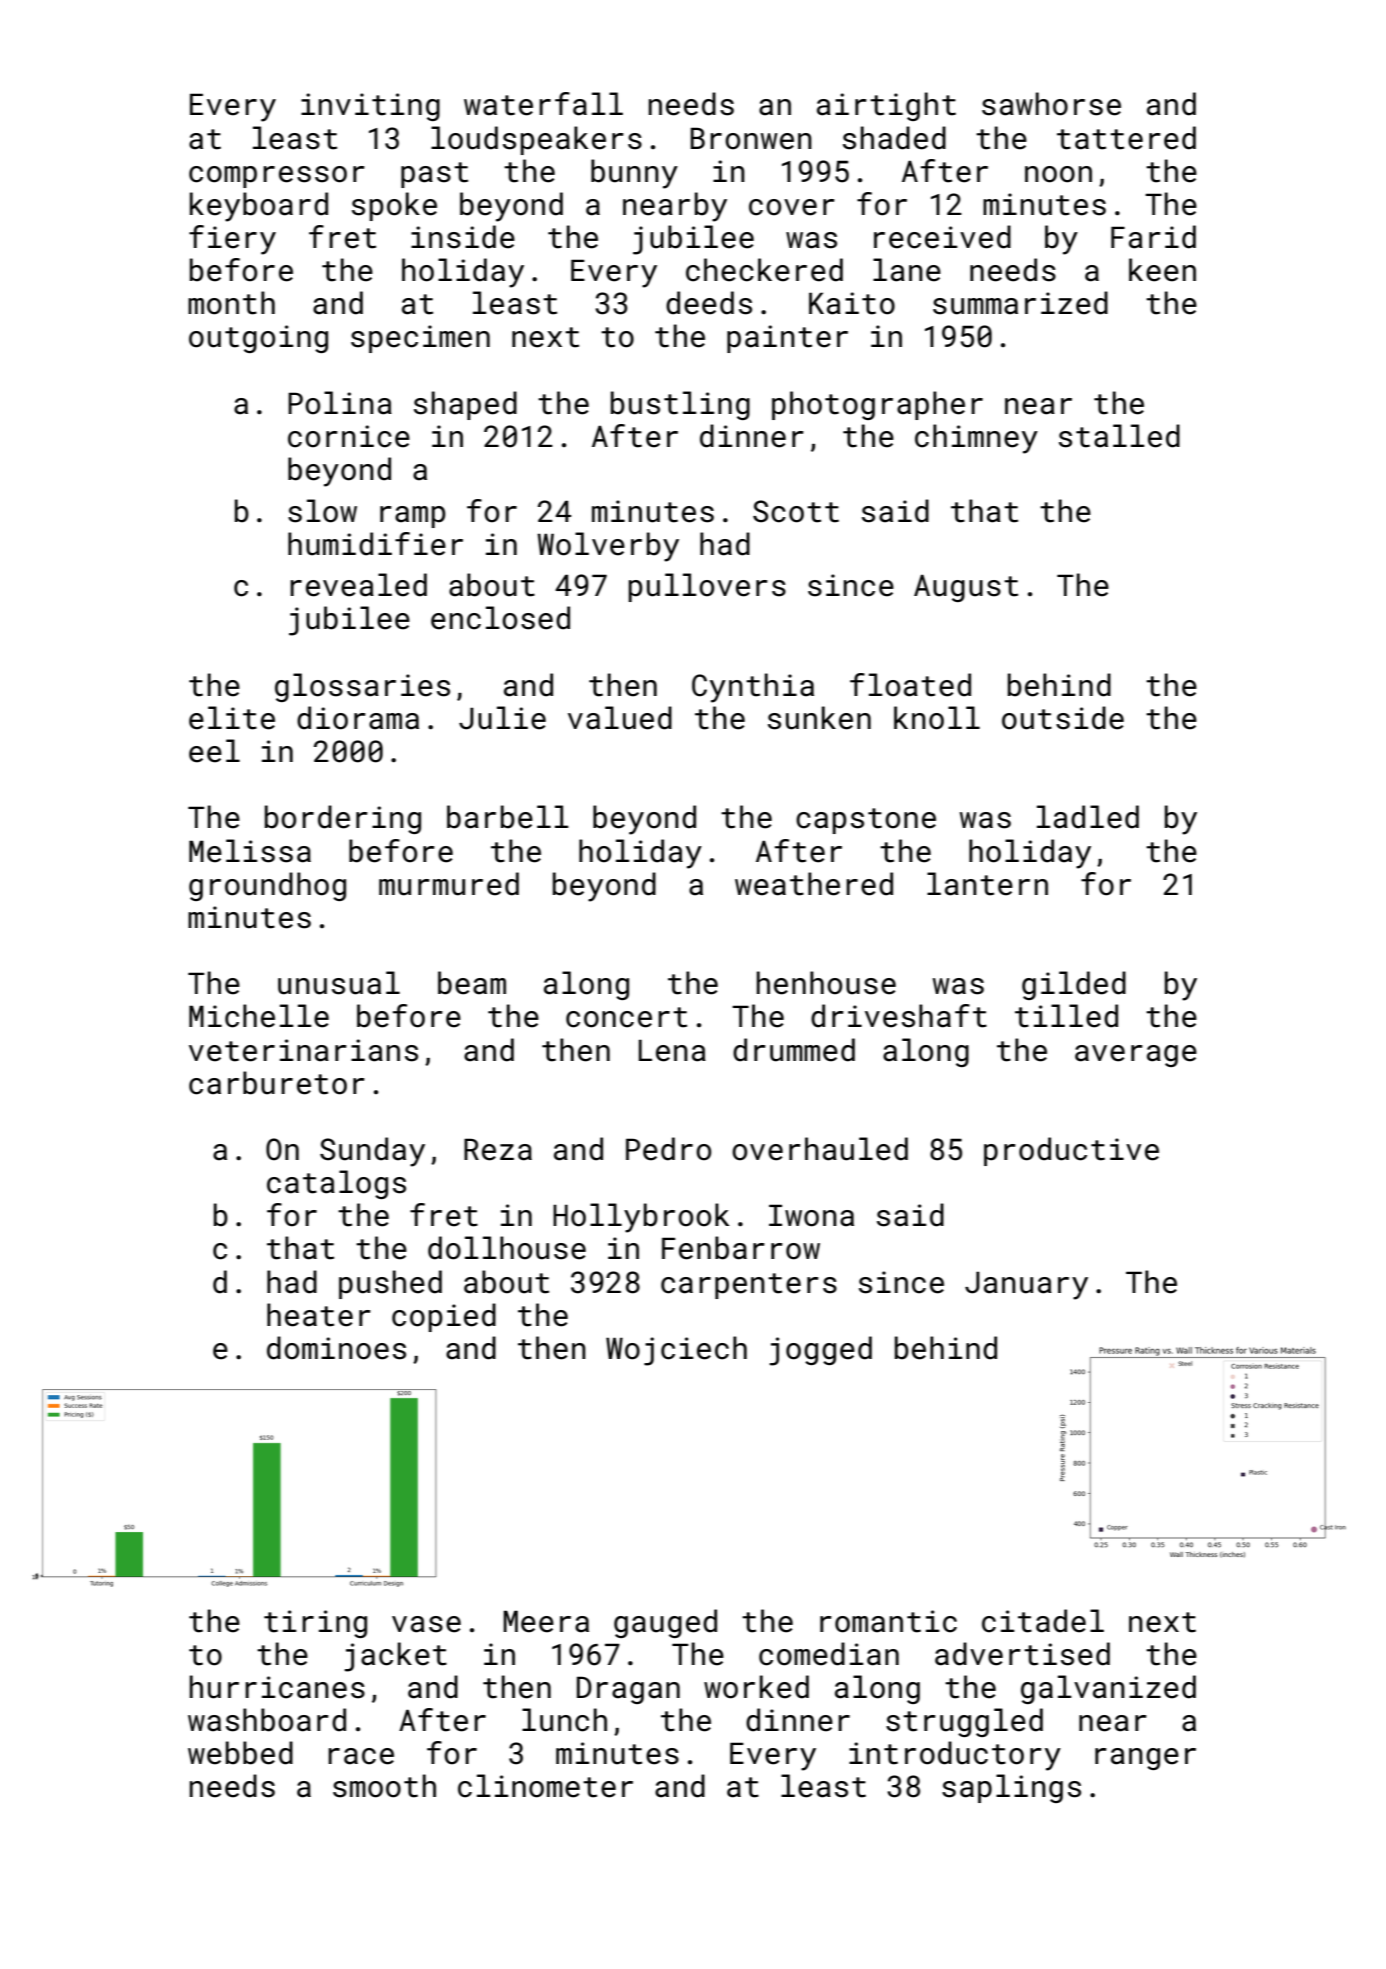  Describe the element at coordinates (315, 1624) in the image. I see `tiring` at that location.
